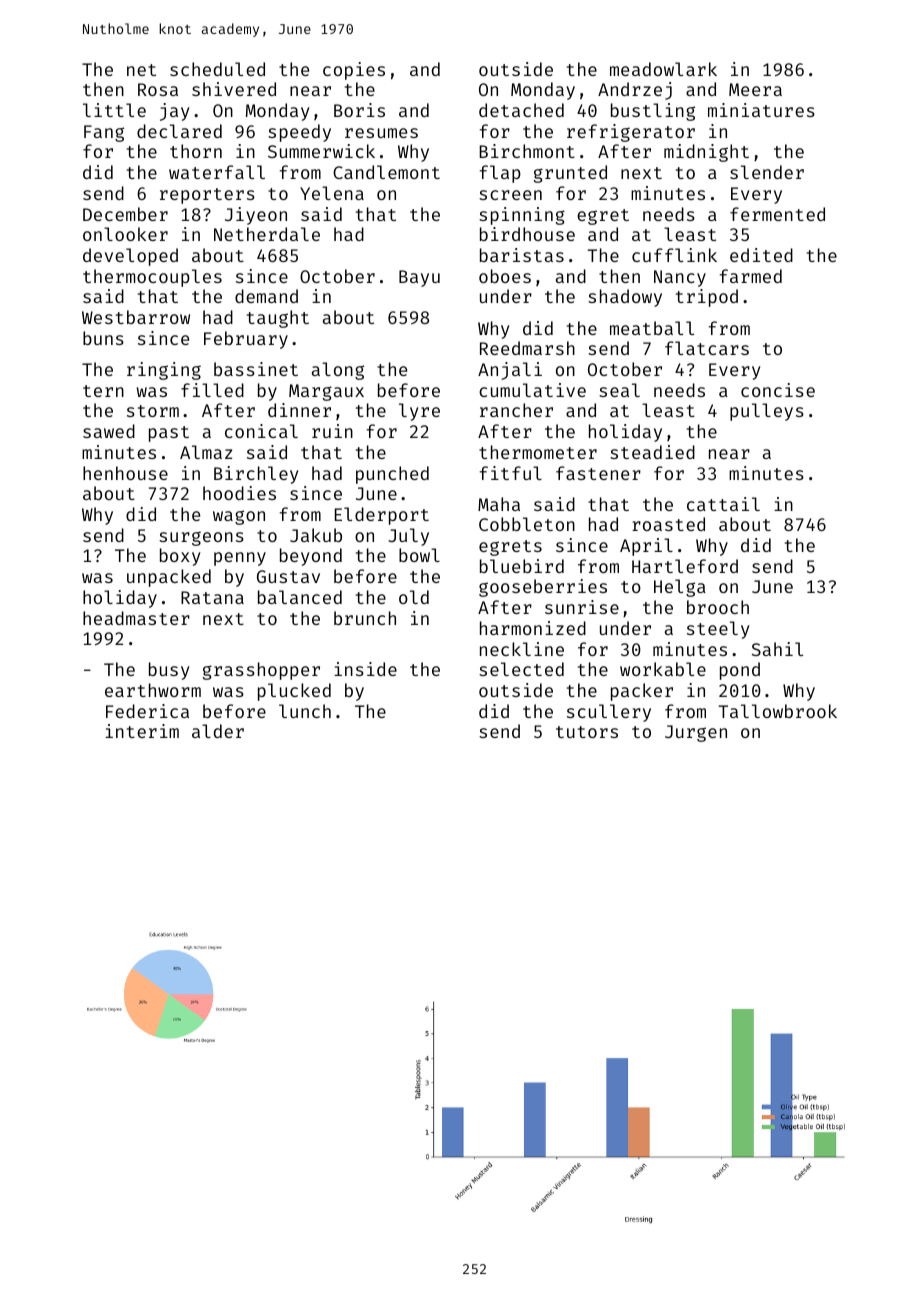  I want to click on edited, so click(761, 255).
